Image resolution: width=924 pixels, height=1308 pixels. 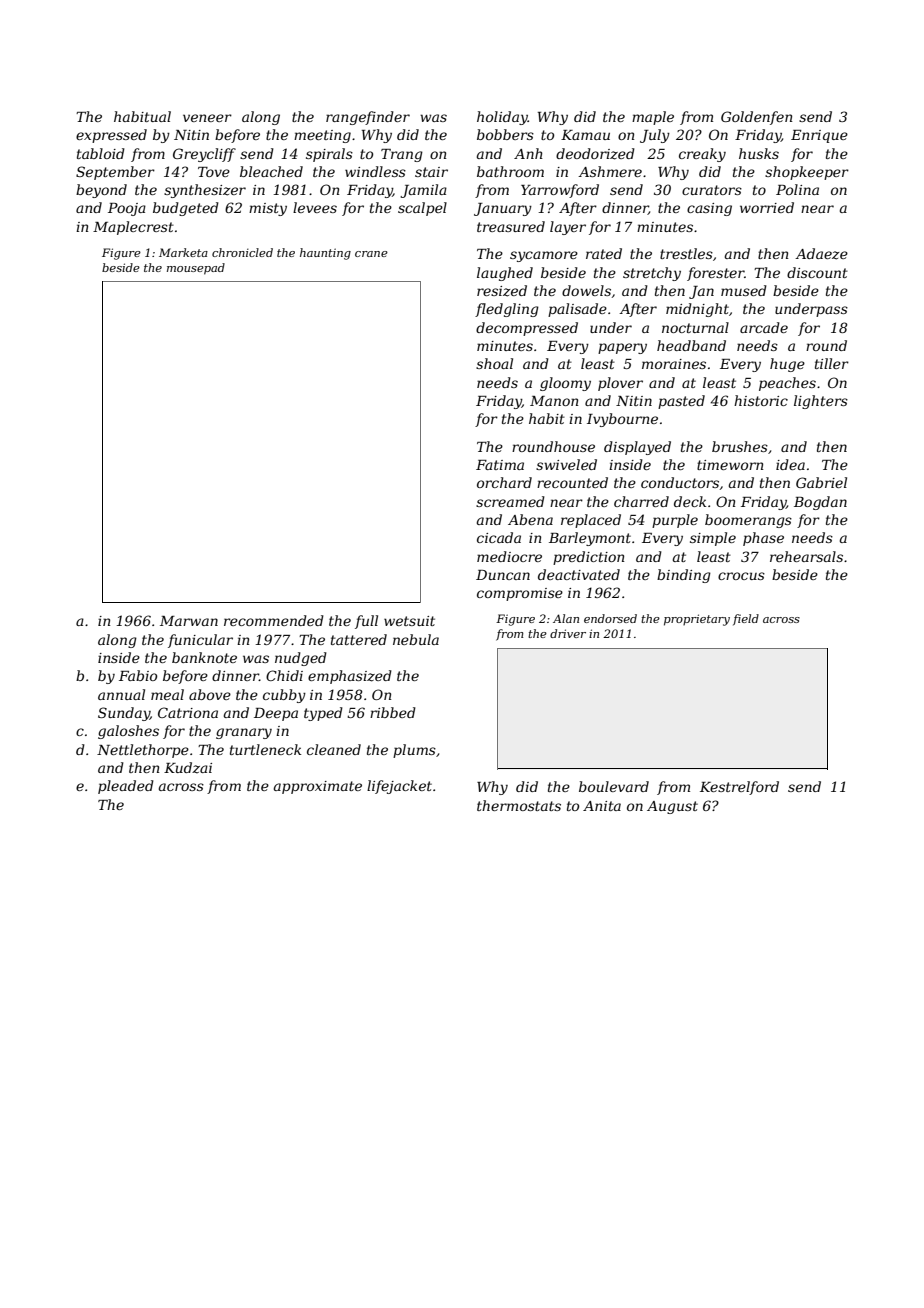 What do you see at coordinates (684, 576) in the document?
I see `binding` at bounding box center [684, 576].
